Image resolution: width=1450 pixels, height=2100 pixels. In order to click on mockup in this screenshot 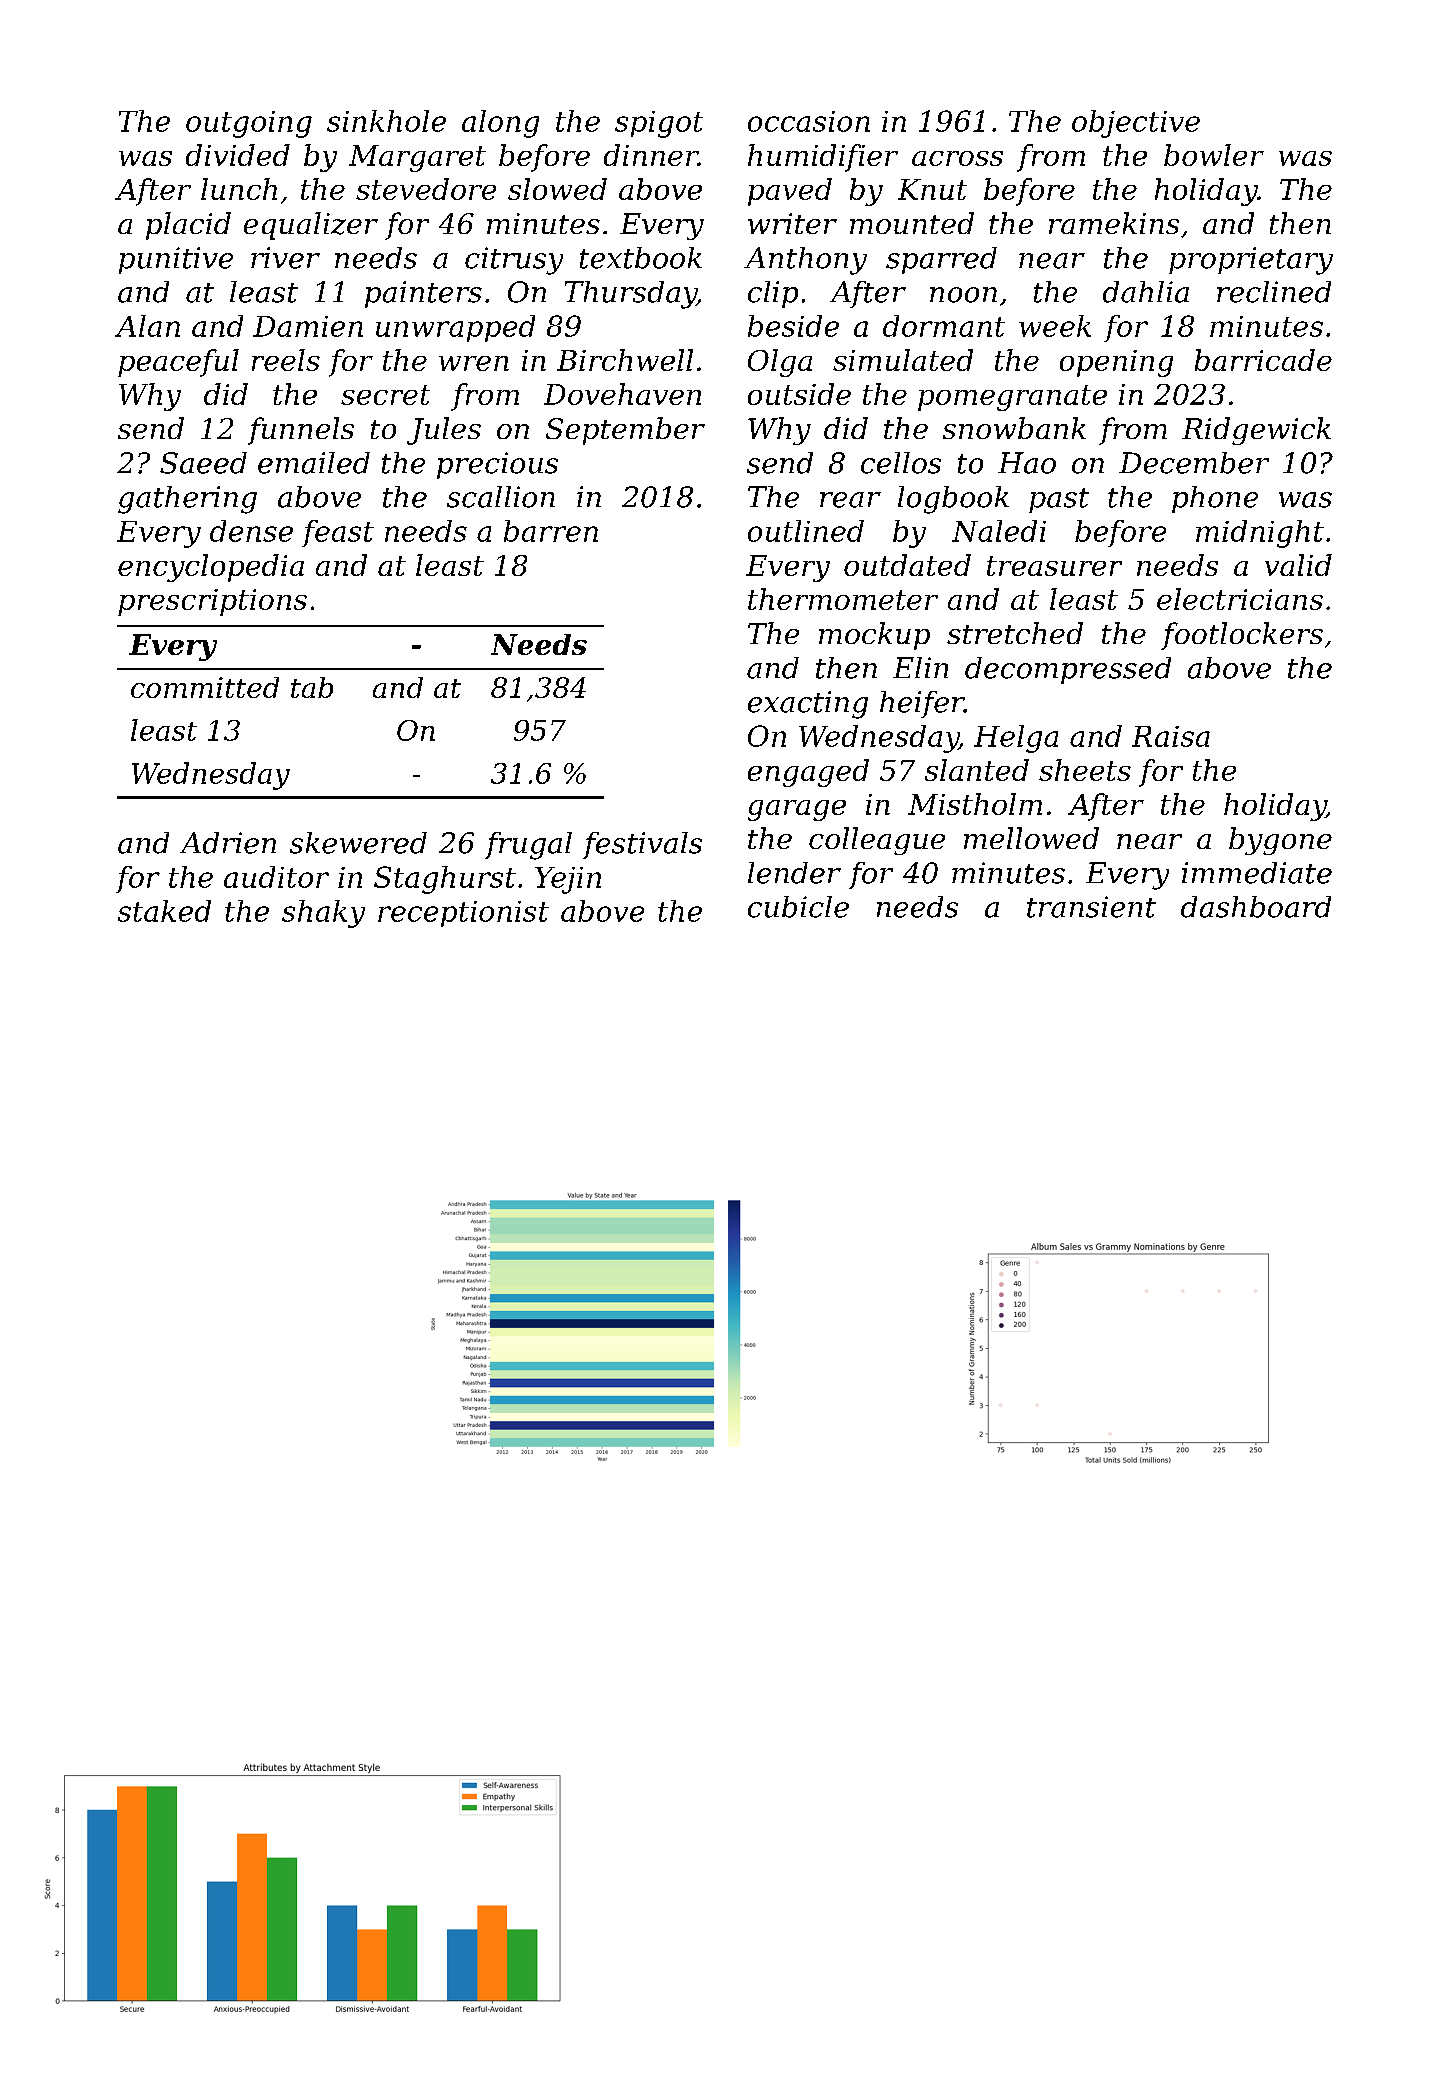, I will do `click(874, 636)`.
